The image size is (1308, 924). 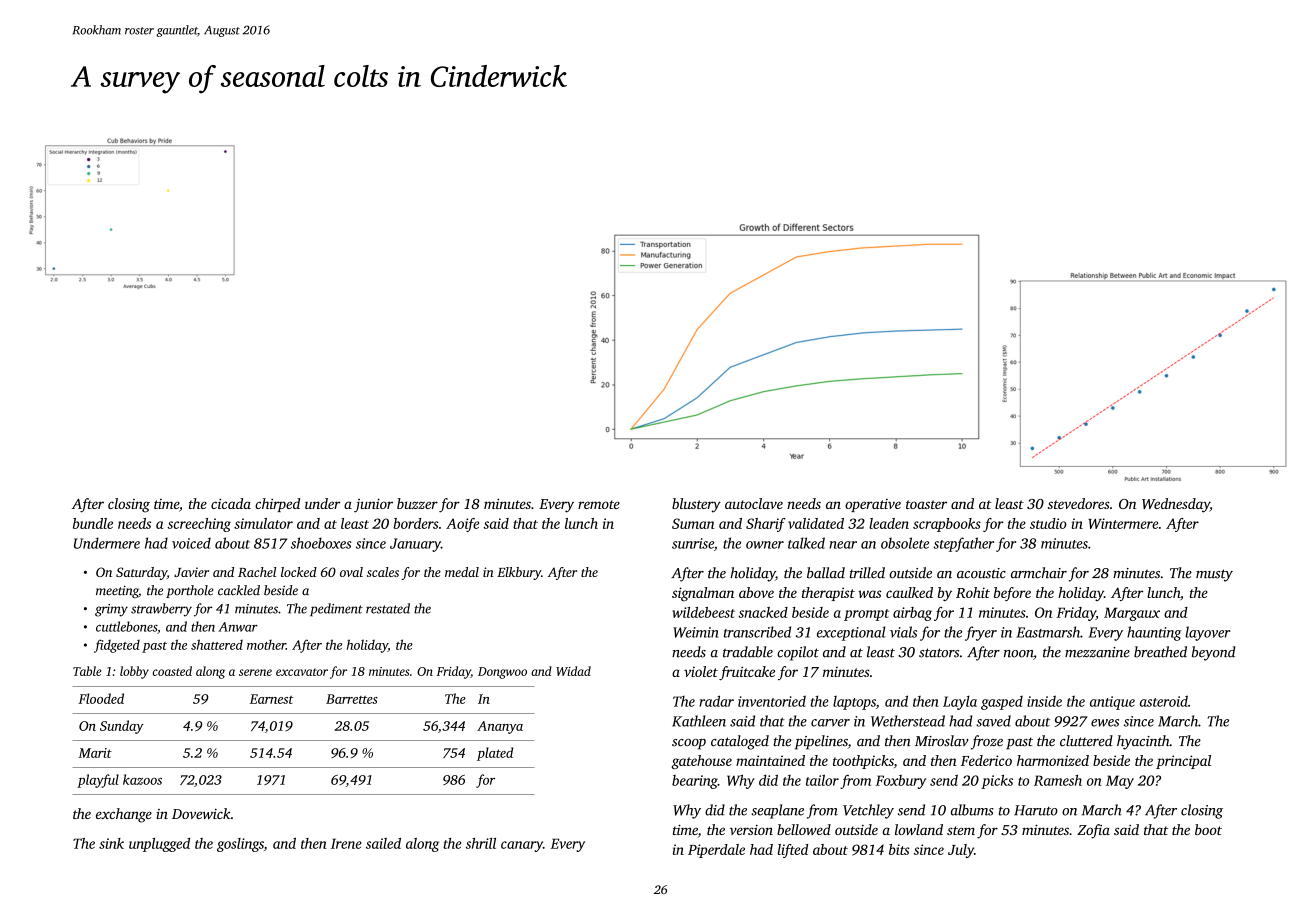 I want to click on saved, so click(x=993, y=721).
